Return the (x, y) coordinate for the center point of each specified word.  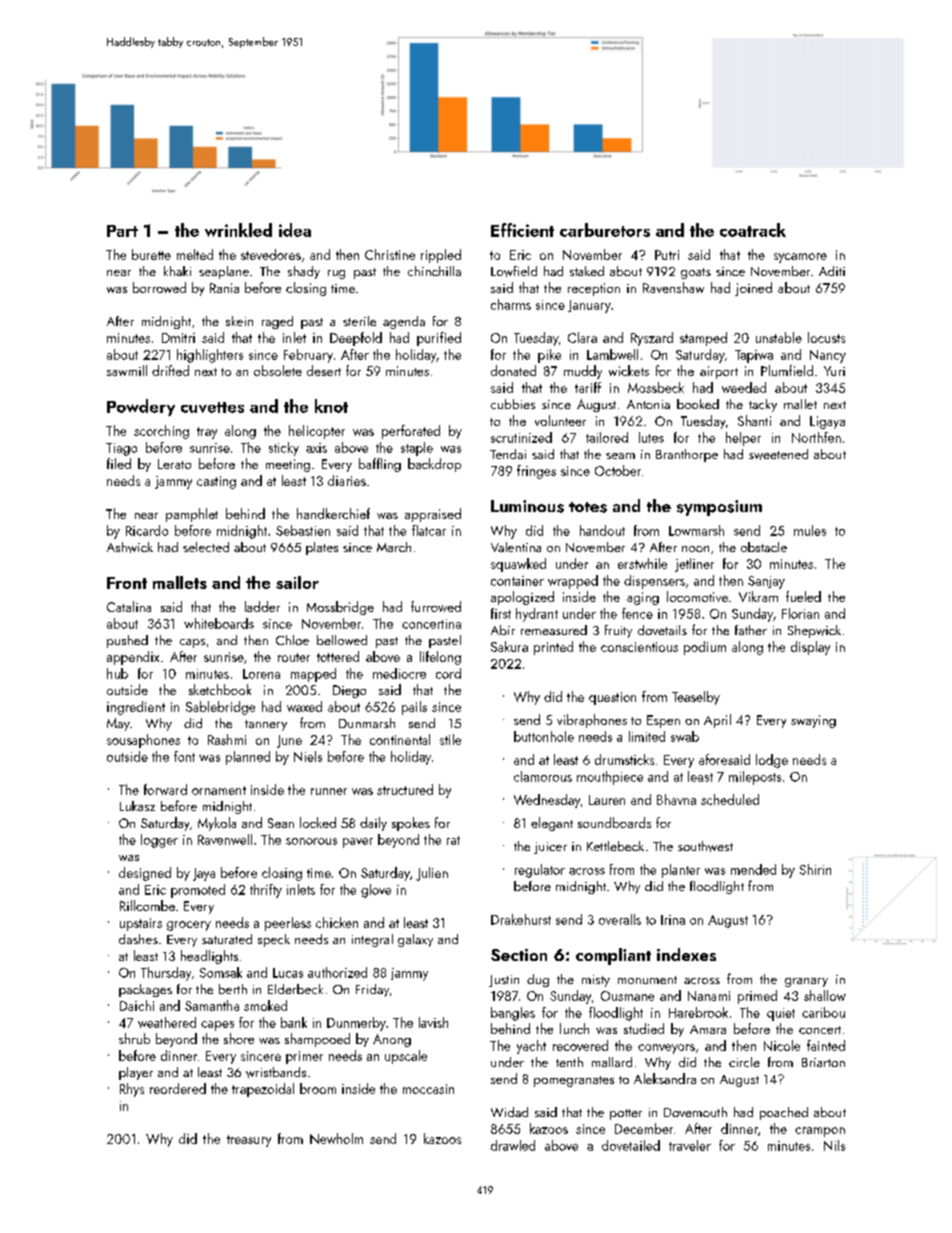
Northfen (816, 437)
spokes (411, 824)
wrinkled (238, 230)
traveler (690, 1145)
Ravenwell (225, 839)
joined (753, 289)
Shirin (815, 869)
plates (322, 548)
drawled (513, 1145)
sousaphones (143, 741)
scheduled (730, 799)
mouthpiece (610, 778)
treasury (249, 1141)
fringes (536, 472)
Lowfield (514, 271)
